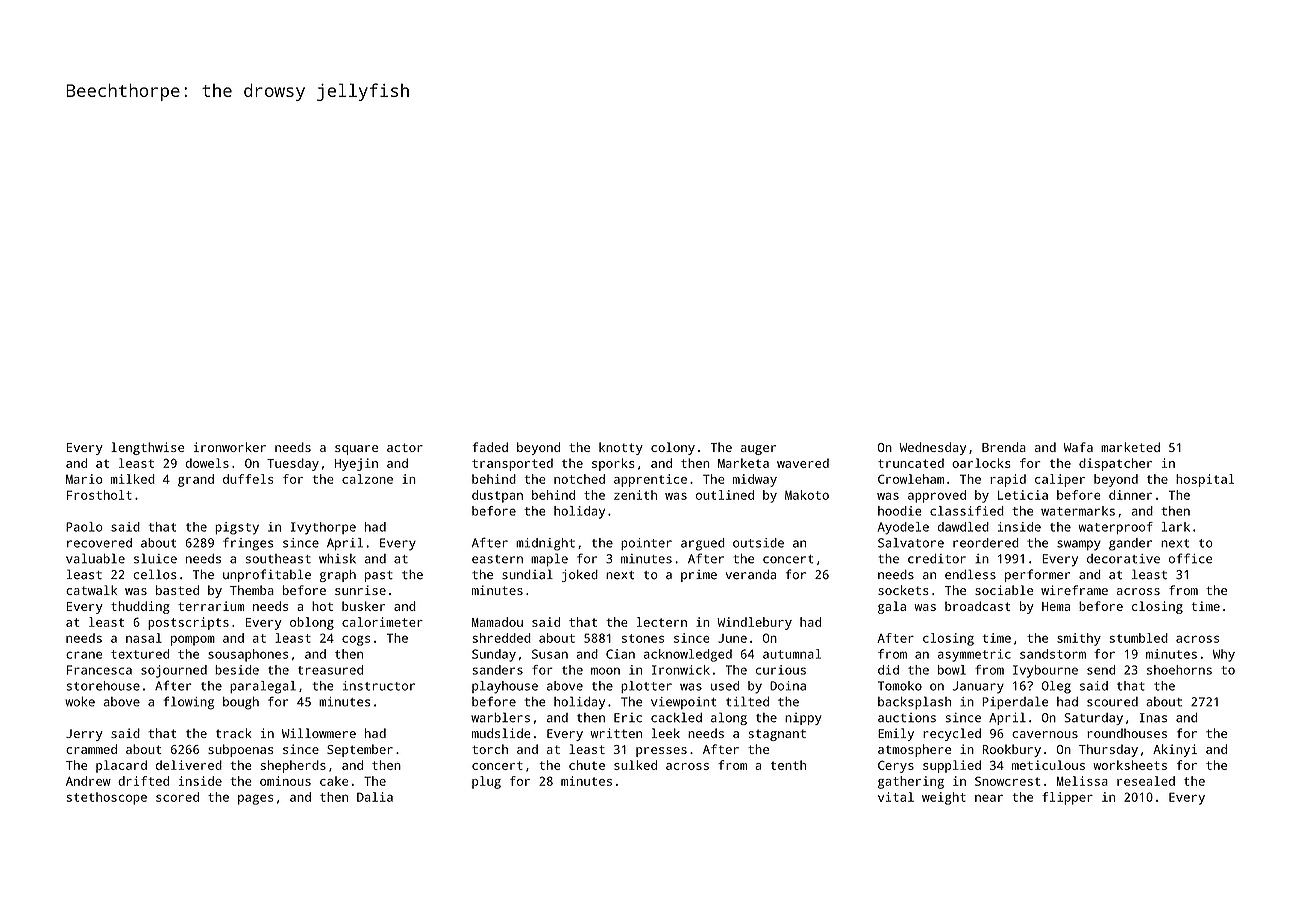  What do you see at coordinates (977, 606) in the screenshot?
I see `broadcast` at bounding box center [977, 606].
